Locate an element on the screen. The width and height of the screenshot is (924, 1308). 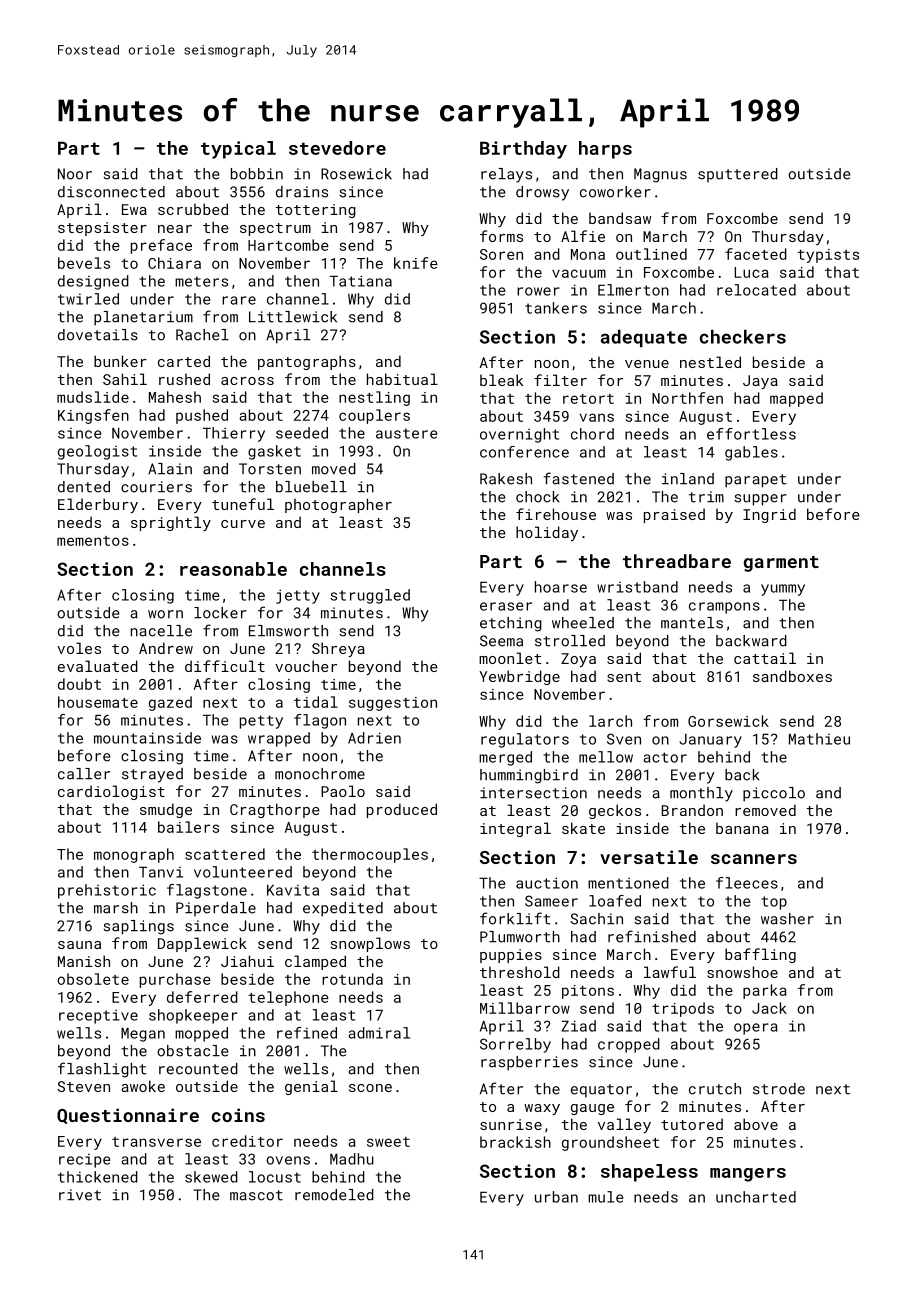
inland is located at coordinates (688, 479).
